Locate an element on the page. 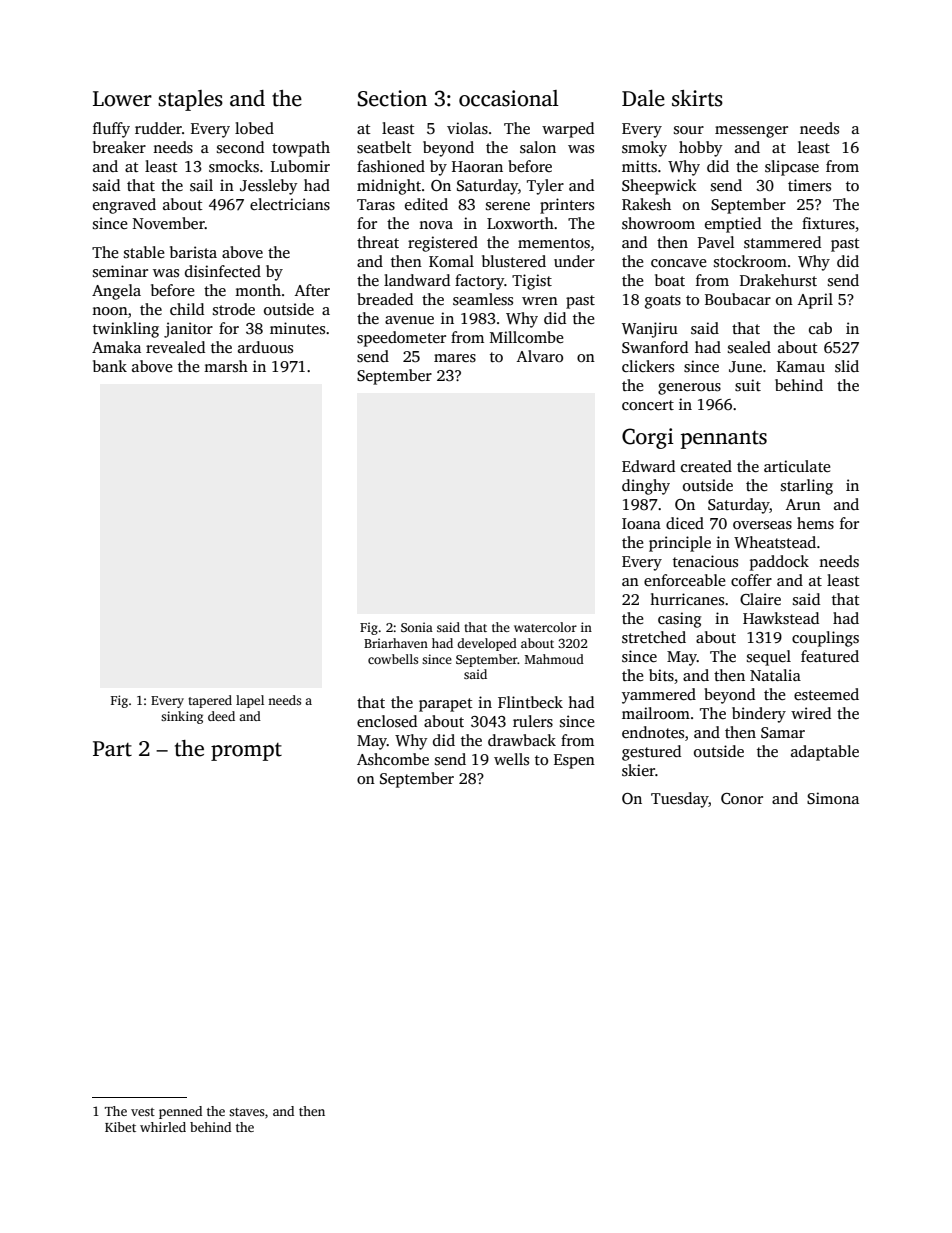 The image size is (952, 1233). Tuesday is located at coordinates (680, 800).
